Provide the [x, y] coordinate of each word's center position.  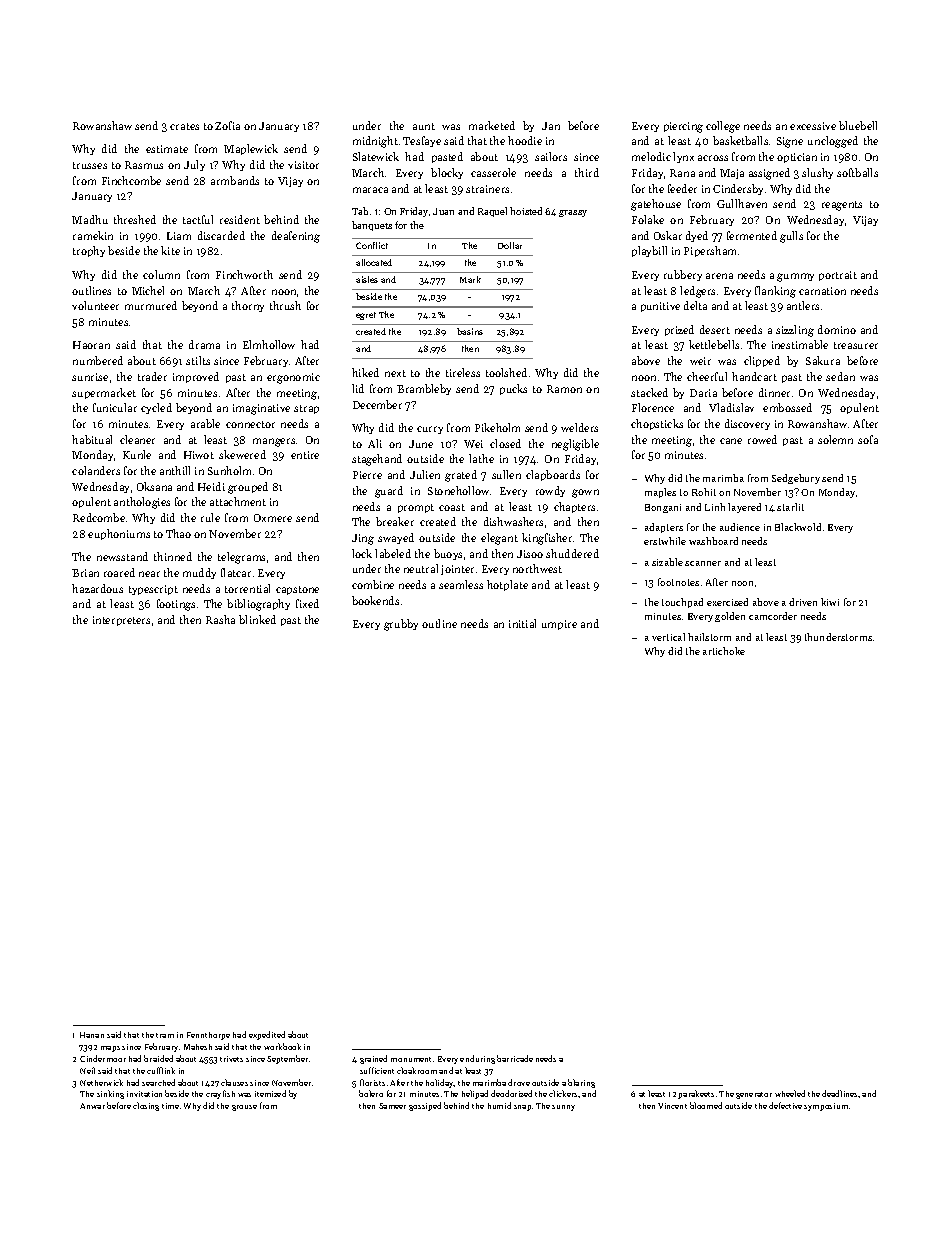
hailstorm [709, 637]
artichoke [724, 651]
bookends [375, 600]
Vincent [672, 1106]
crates [184, 126]
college [723, 127]
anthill [175, 470]
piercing [683, 127]
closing [146, 1106]
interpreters [121, 621]
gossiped [425, 1106]
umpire [559, 625]
